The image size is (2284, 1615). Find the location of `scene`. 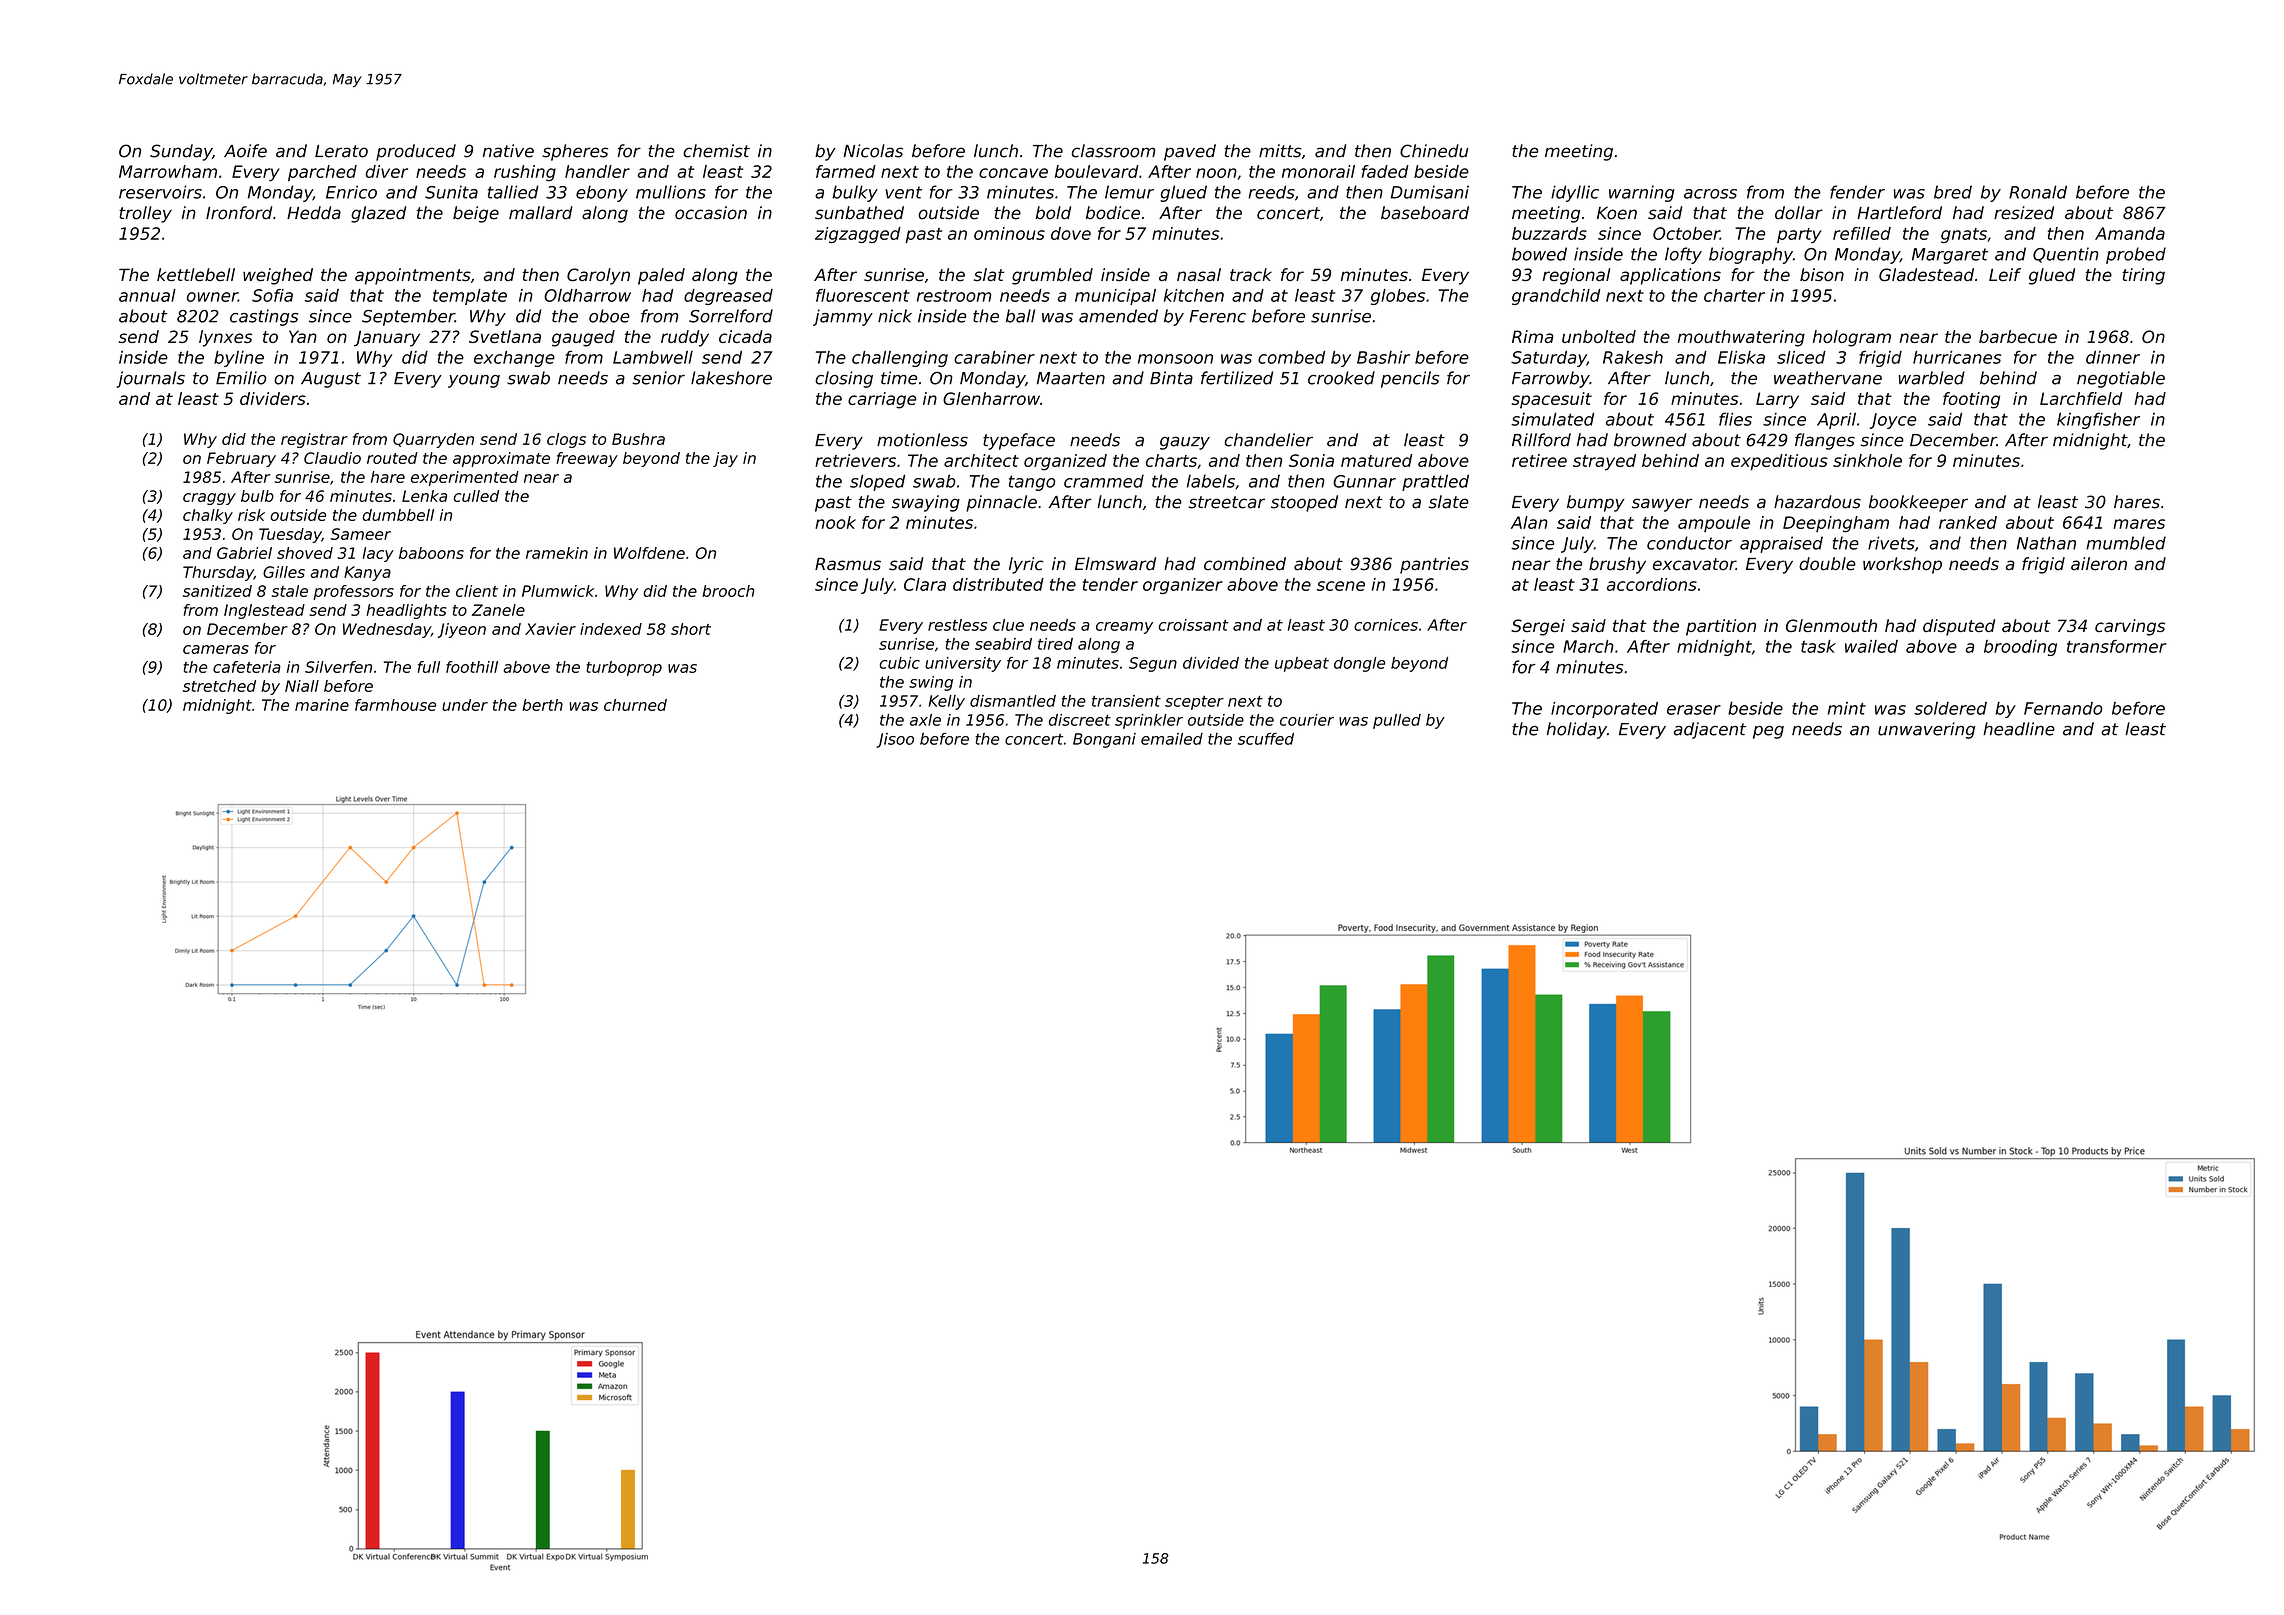

scene is located at coordinates (1341, 586).
